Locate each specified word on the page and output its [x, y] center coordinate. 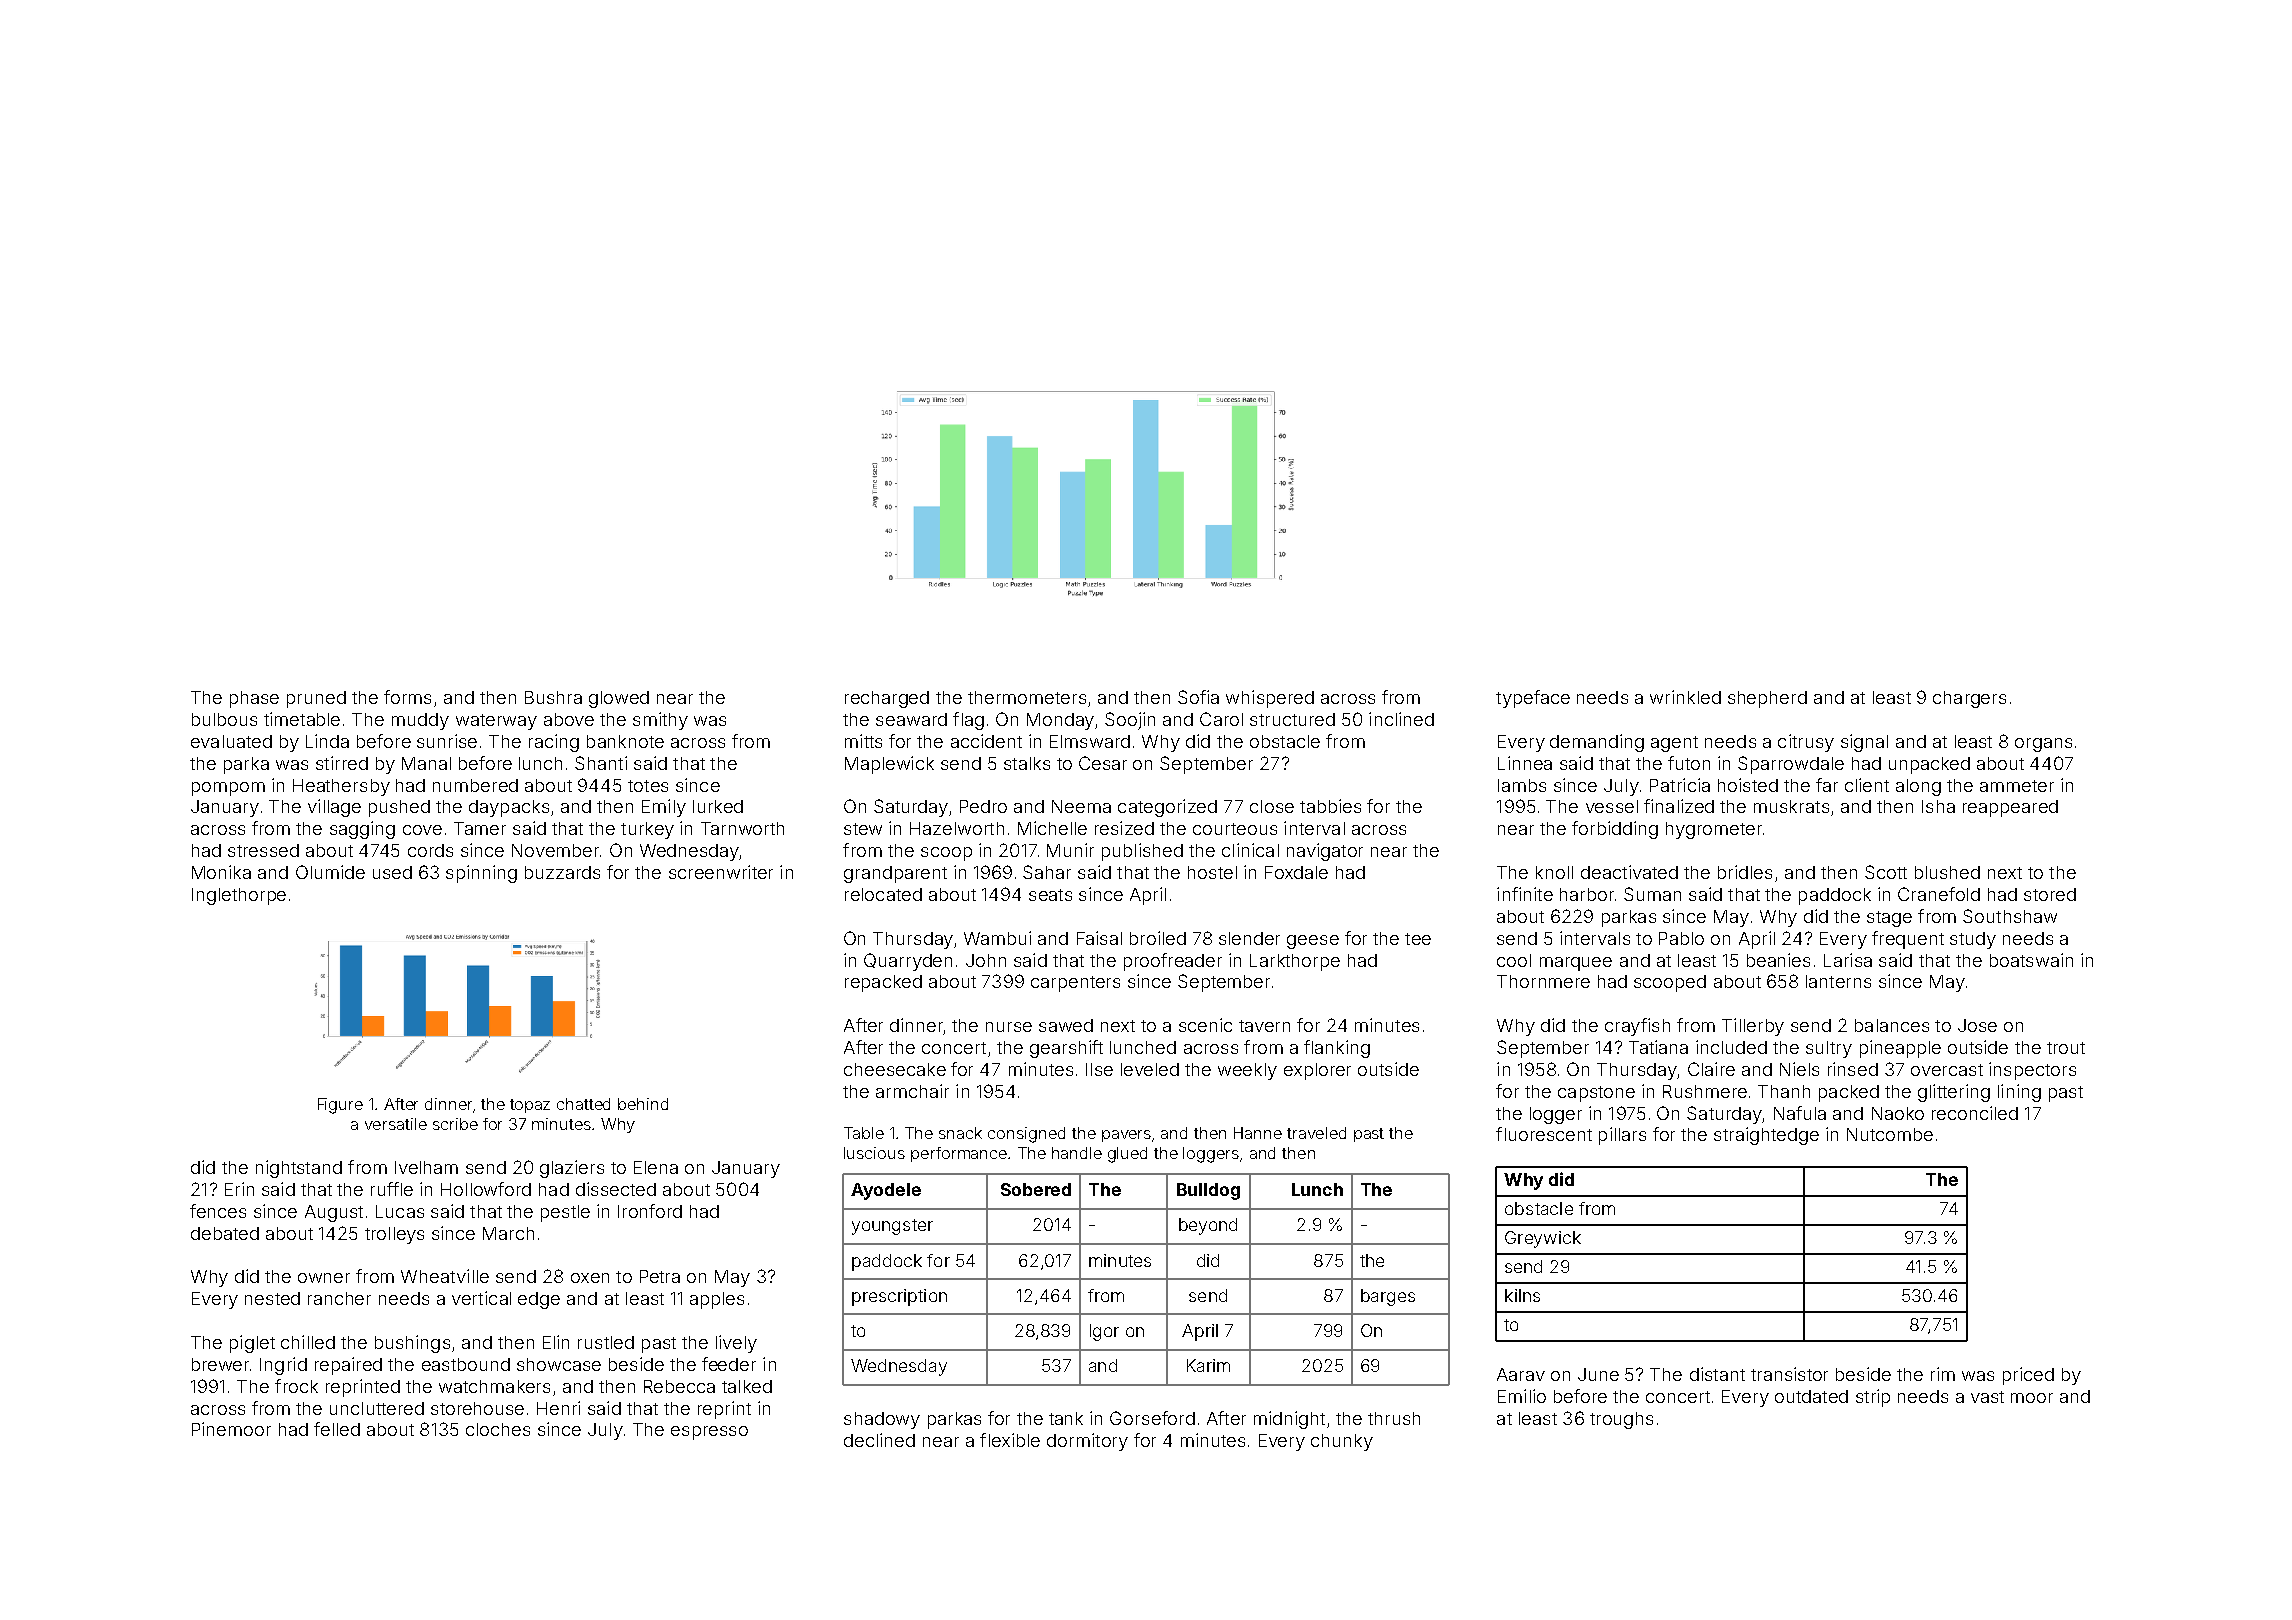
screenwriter [721, 872]
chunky [1342, 1442]
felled [337, 1429]
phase [254, 699]
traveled [1316, 1133]
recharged [887, 699]
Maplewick [889, 765]
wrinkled [1685, 697]
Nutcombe [1890, 1134]
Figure [340, 1106]
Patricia [1680, 785]
